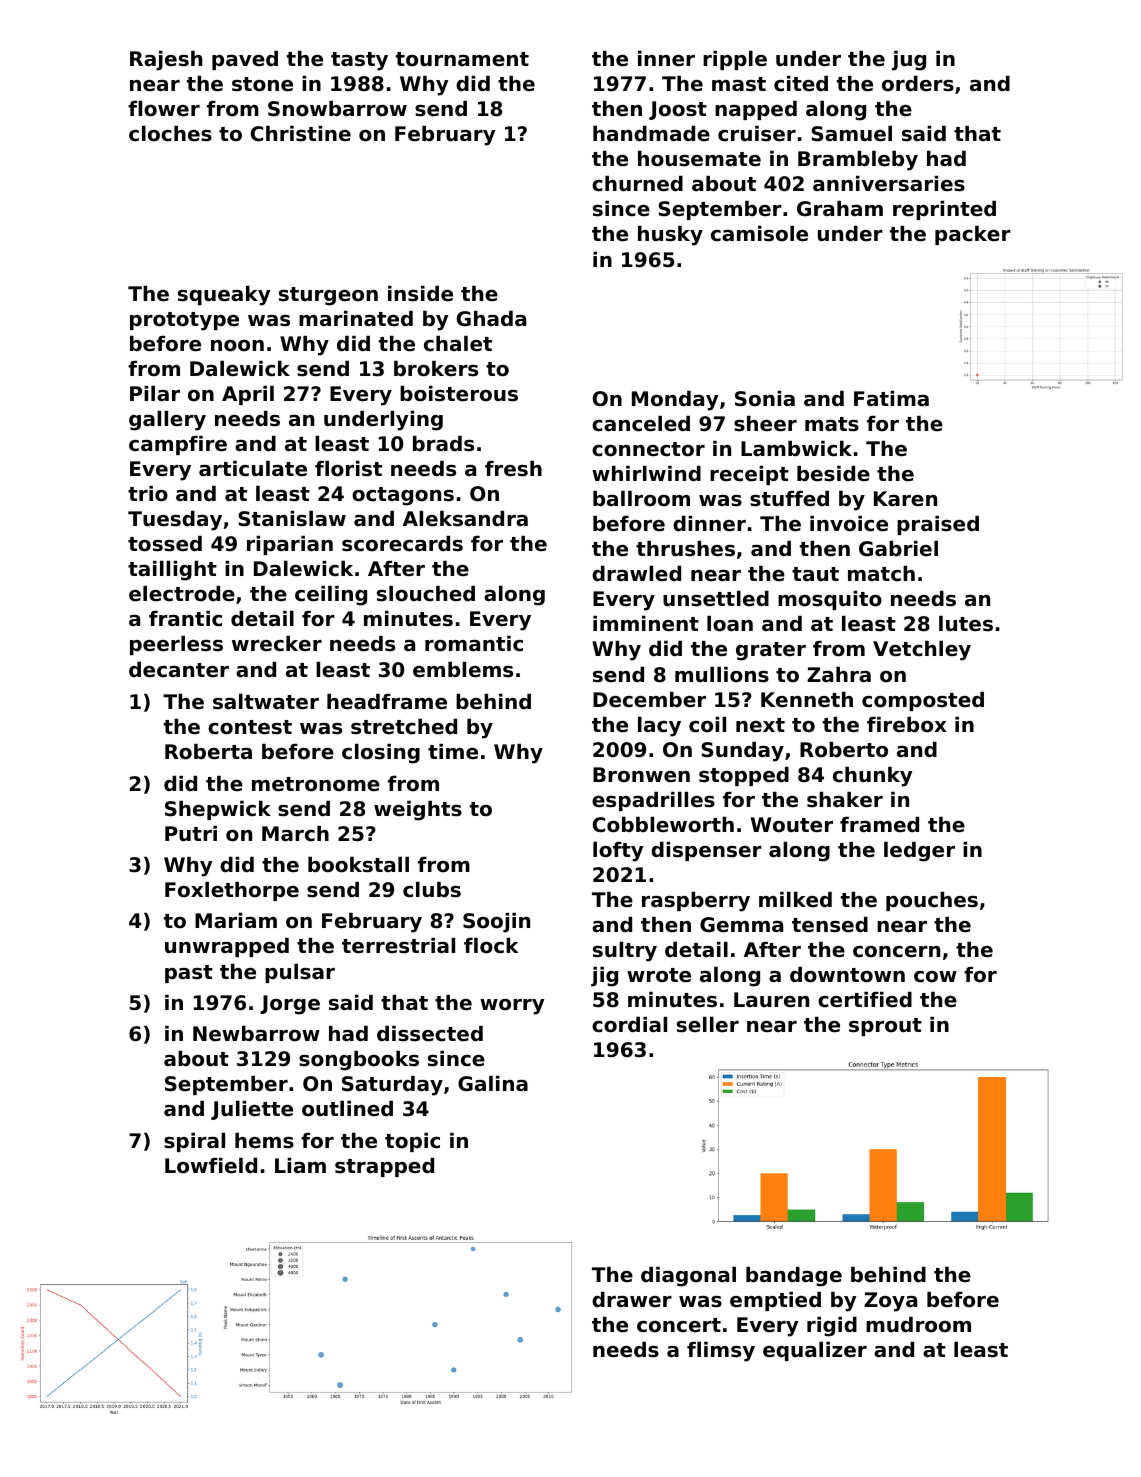 The width and height of the screenshot is (1141, 1477). Describe the element at coordinates (830, 925) in the screenshot. I see `tensed` at that location.
